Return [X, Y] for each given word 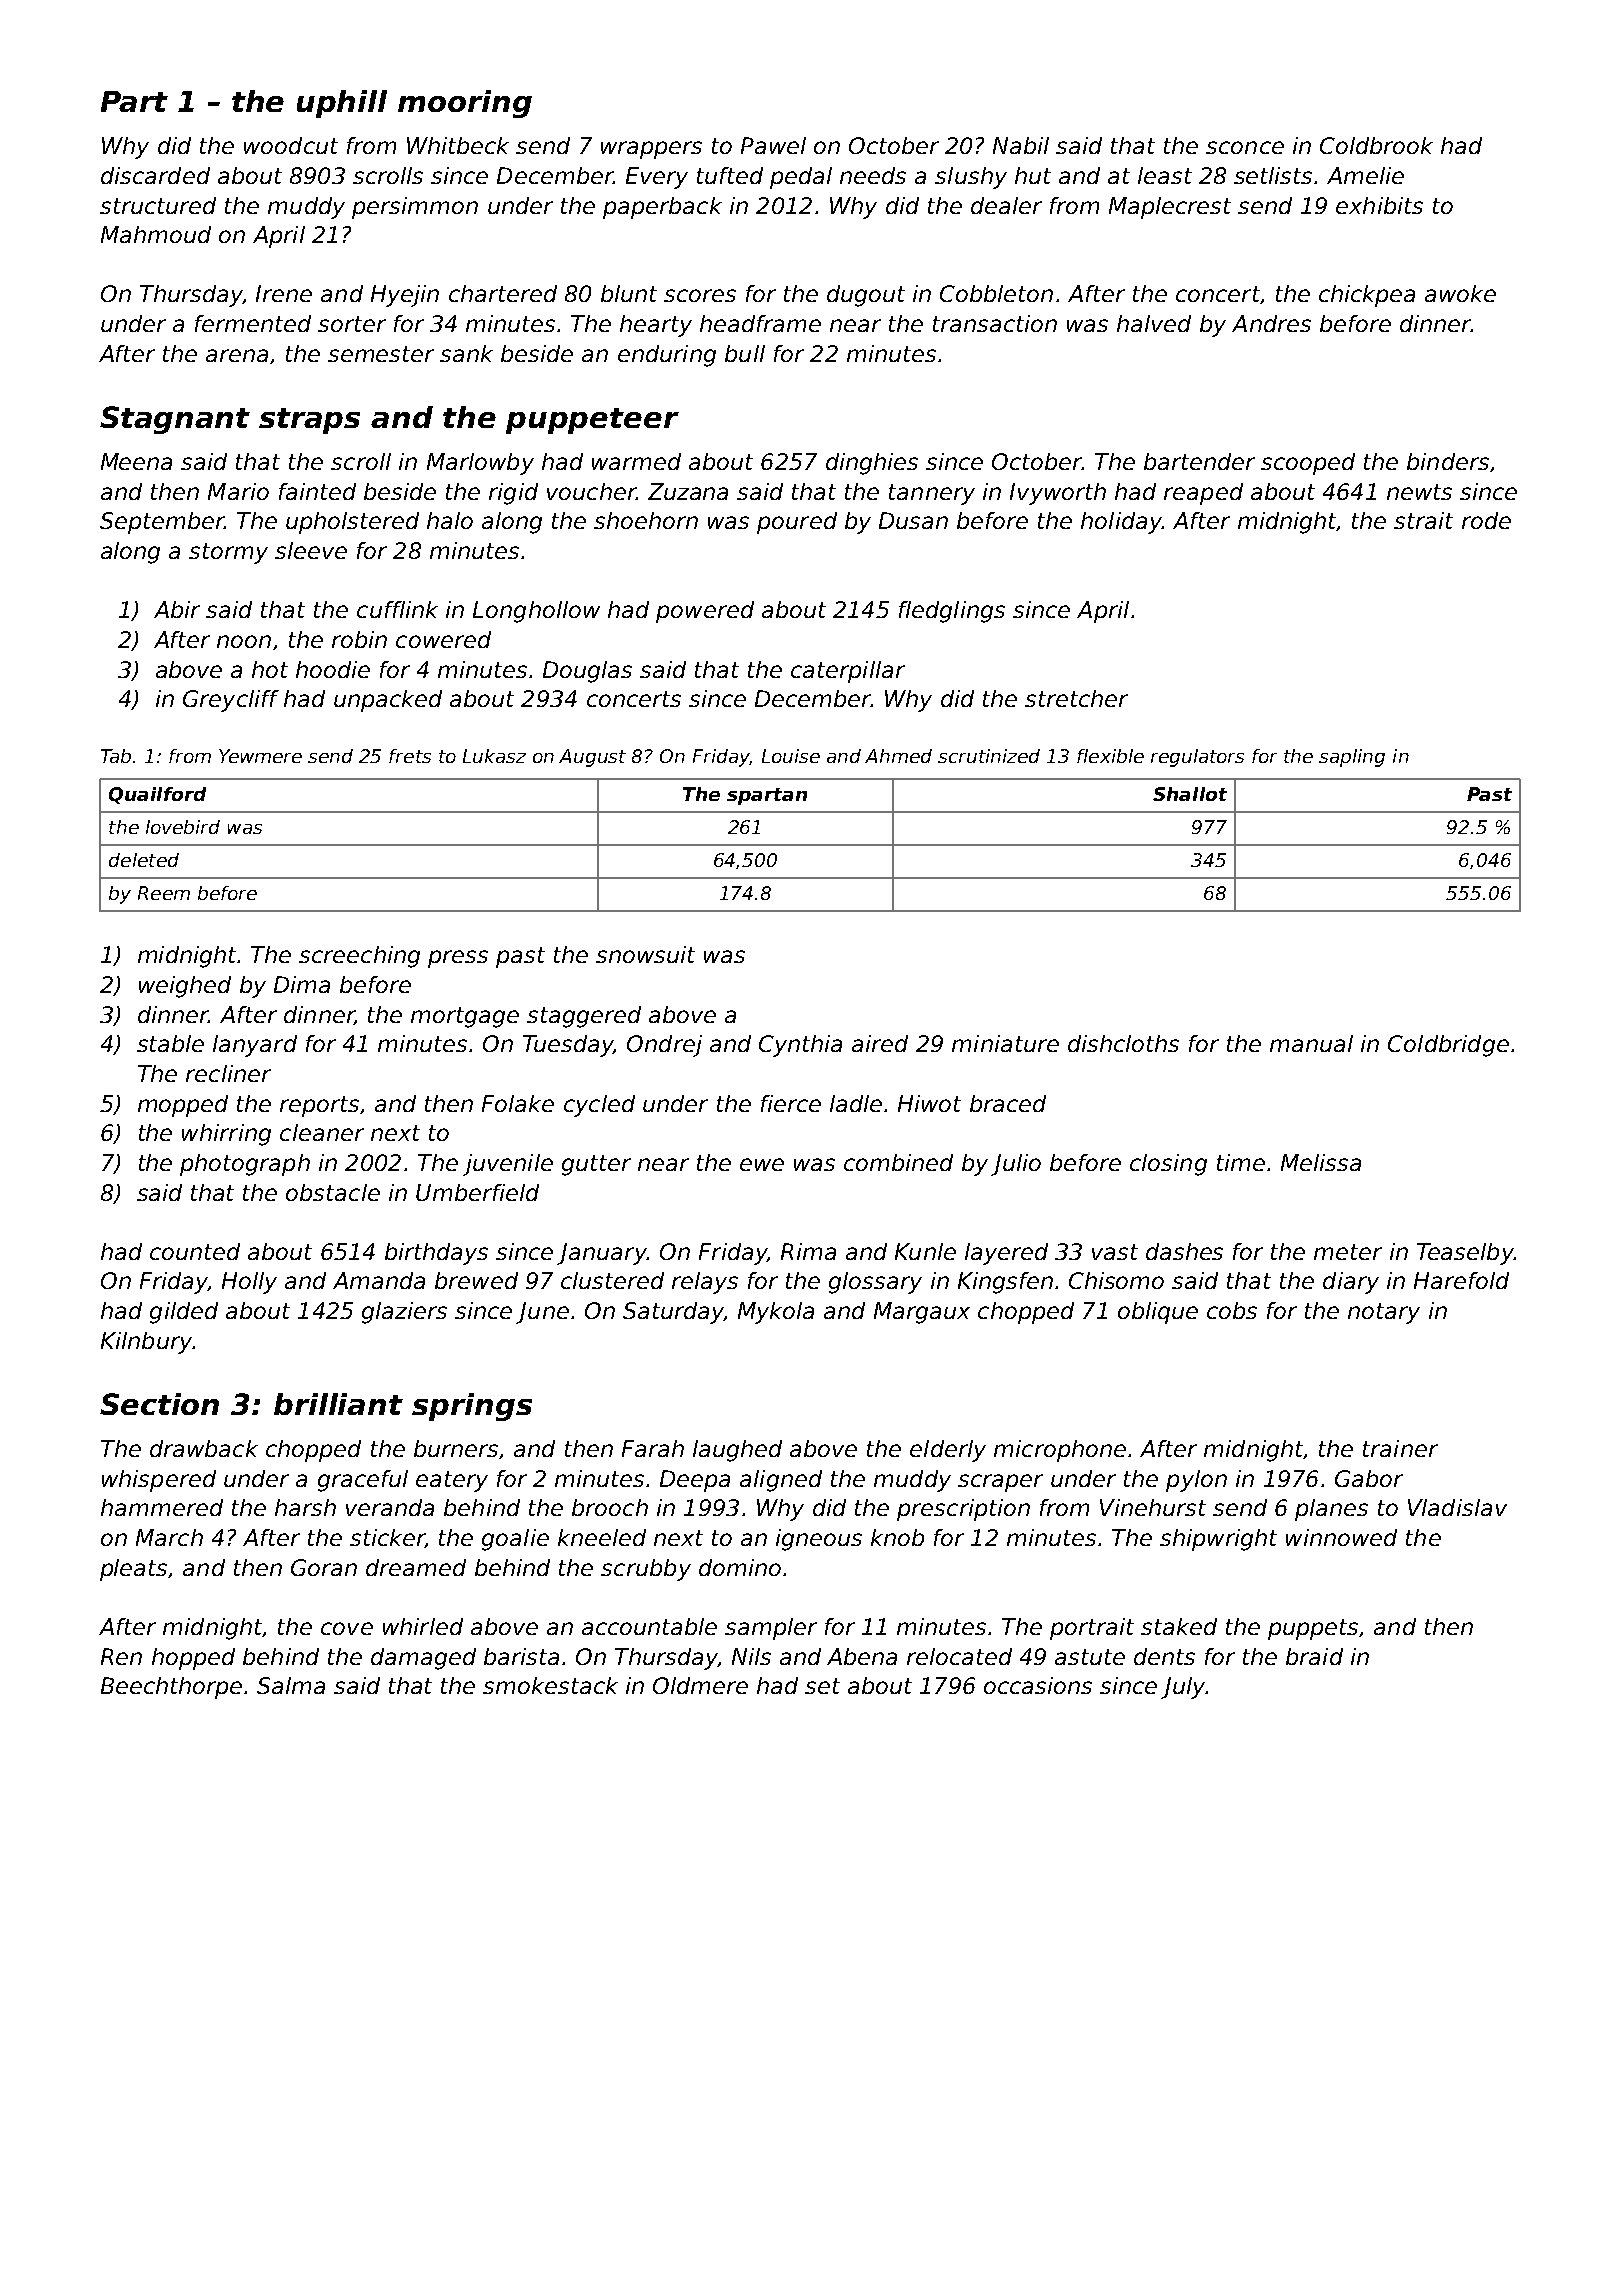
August [592, 758]
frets [410, 756]
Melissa [1321, 1162]
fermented [253, 323]
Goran [324, 1567]
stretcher [1076, 698]
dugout [866, 296]
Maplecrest [1170, 208]
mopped [183, 1106]
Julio [1016, 1165]
